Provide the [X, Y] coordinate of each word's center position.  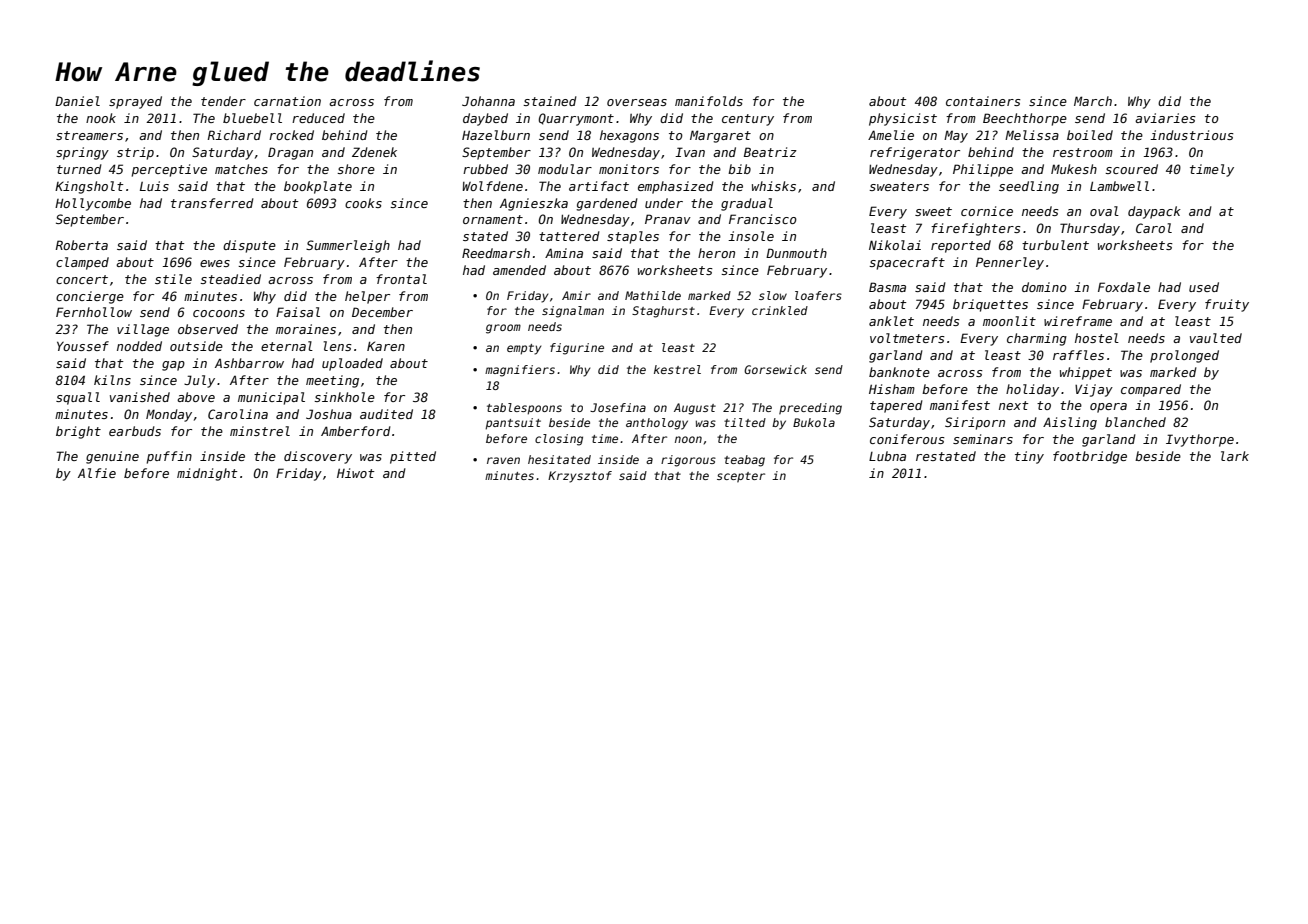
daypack [1154, 212]
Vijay [1094, 390]
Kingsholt [89, 187]
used [1204, 287]
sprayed [135, 102]
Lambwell [1119, 186]
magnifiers [520, 371]
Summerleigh [348, 246]
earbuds [135, 431]
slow [773, 295]
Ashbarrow [249, 363]
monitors [629, 169]
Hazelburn [496, 135]
